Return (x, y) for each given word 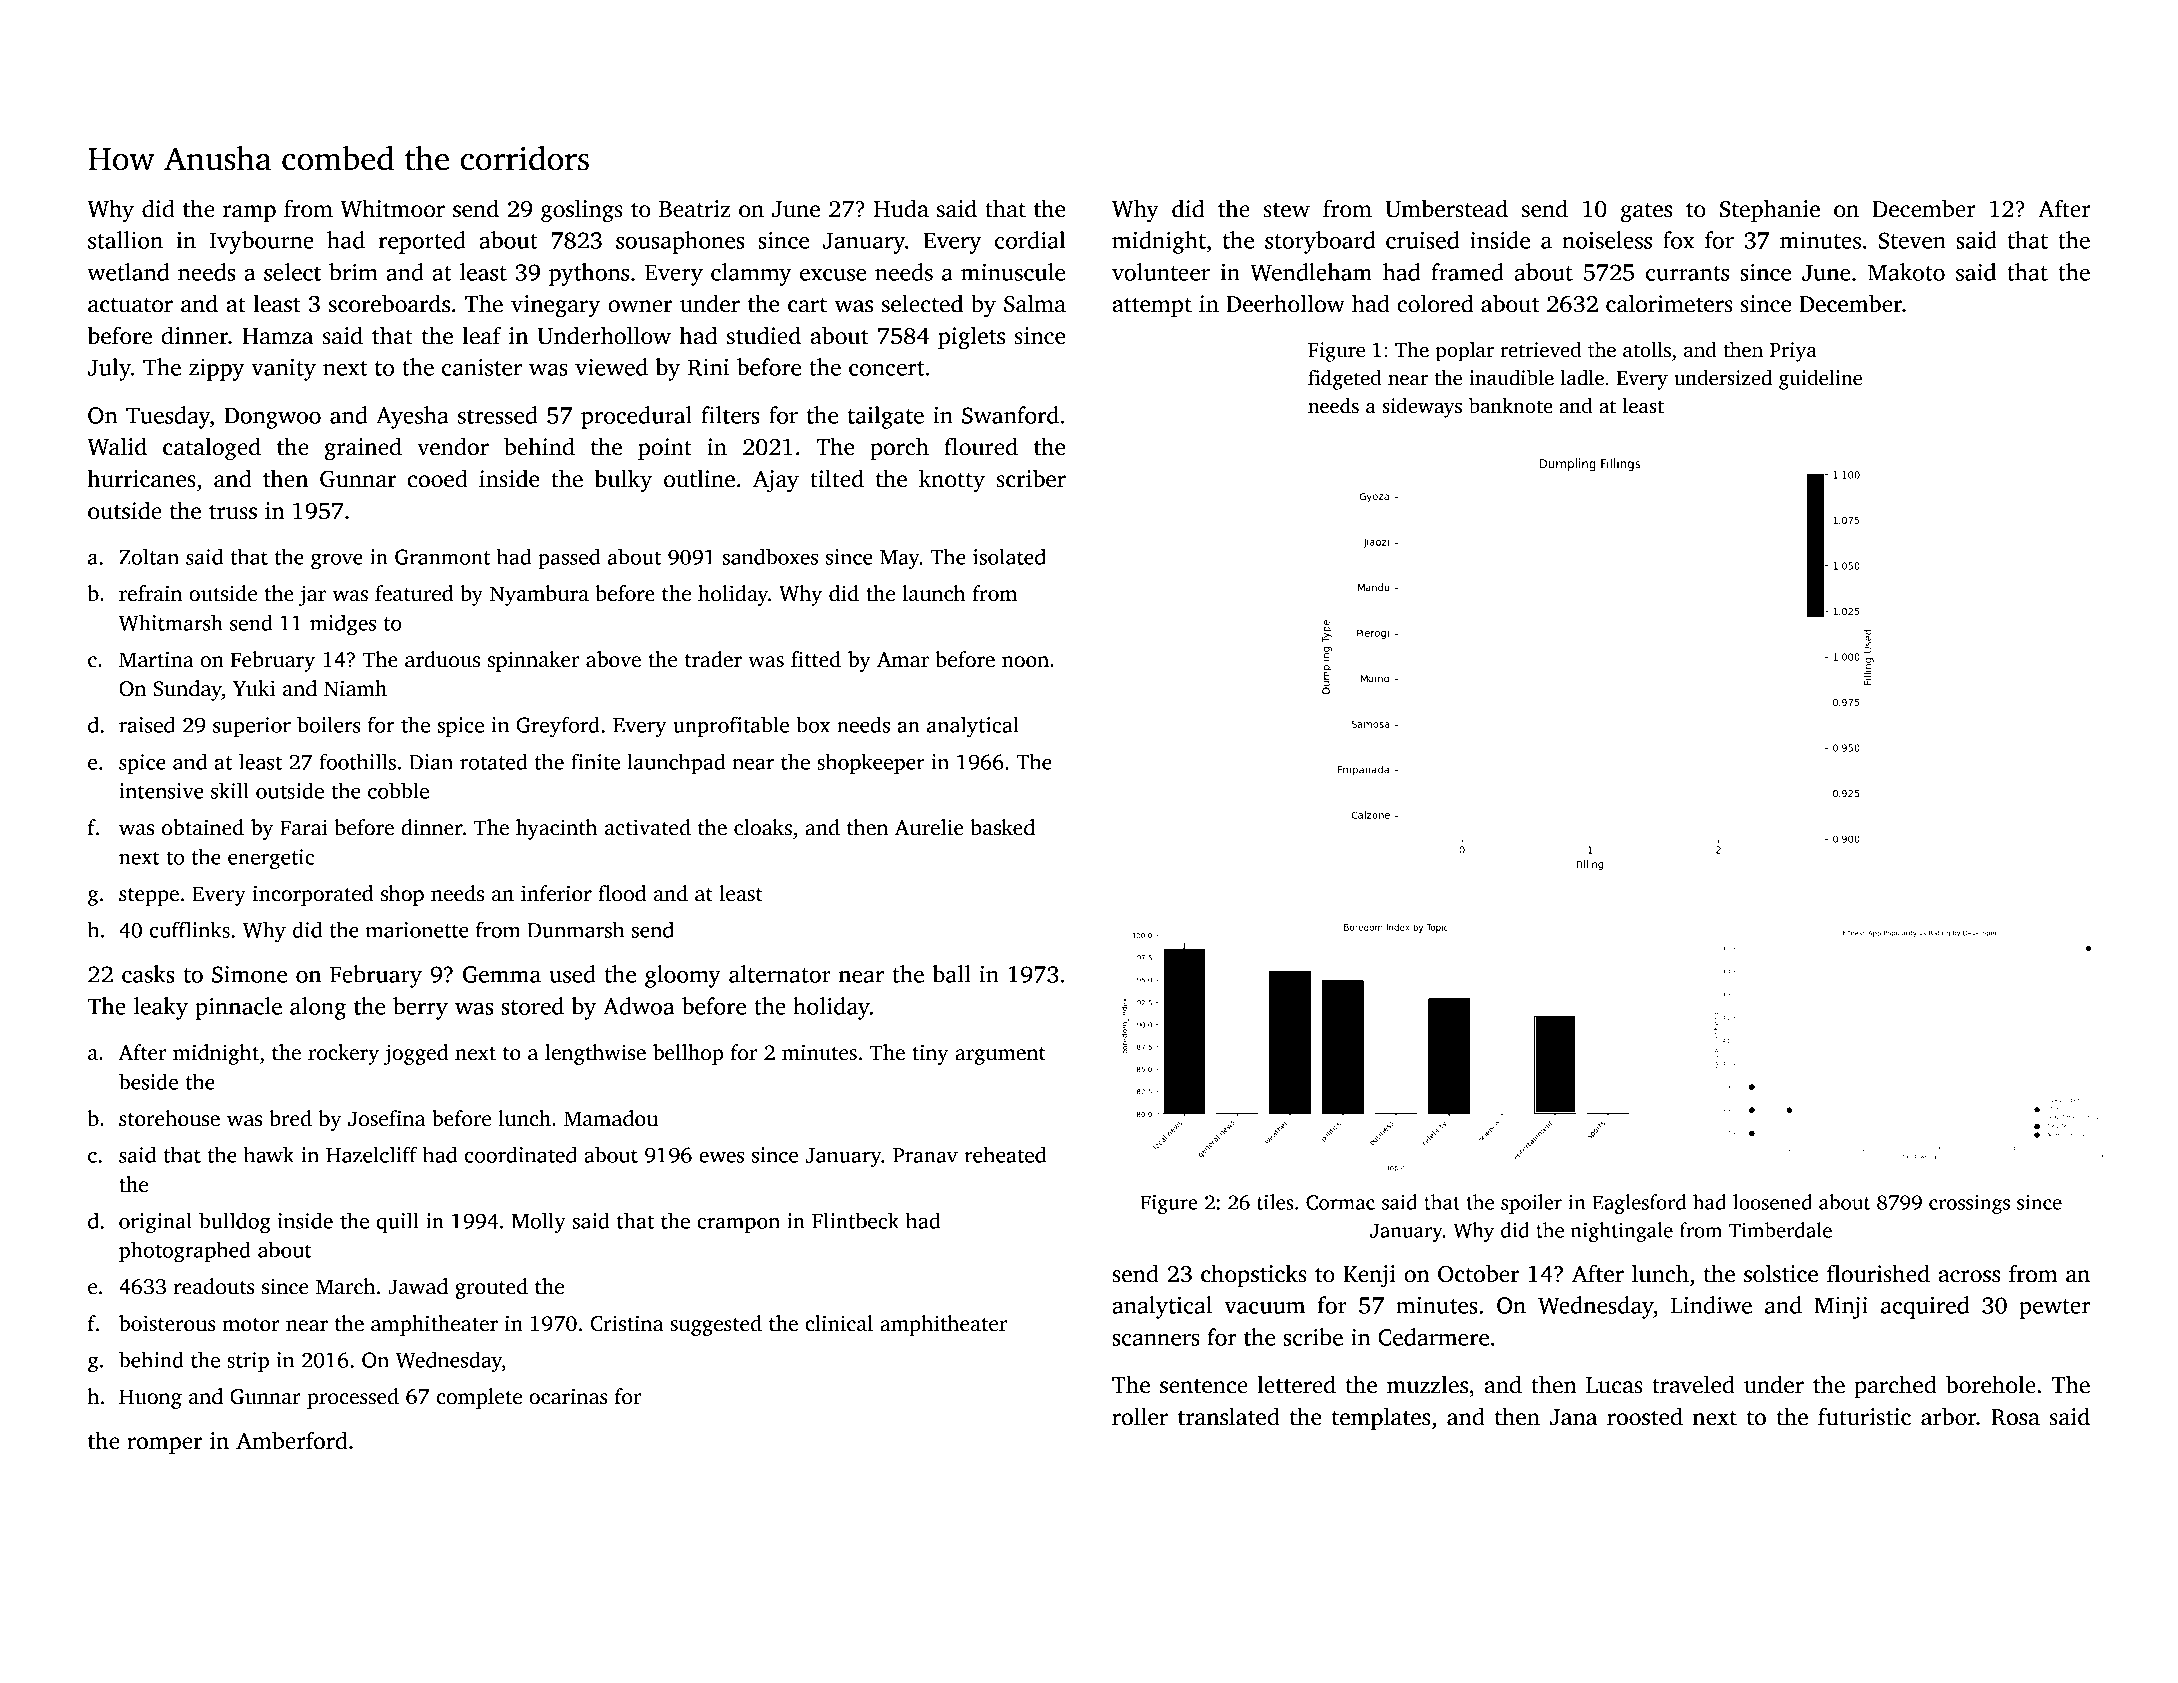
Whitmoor (392, 208)
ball (951, 974)
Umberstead (1446, 208)
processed (353, 1398)
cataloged (212, 449)
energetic (271, 859)
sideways (1422, 408)
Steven (1912, 240)
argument (1000, 1056)
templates (1381, 1418)
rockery (343, 1054)
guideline (1820, 380)
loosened (1772, 1202)
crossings (1969, 1204)
